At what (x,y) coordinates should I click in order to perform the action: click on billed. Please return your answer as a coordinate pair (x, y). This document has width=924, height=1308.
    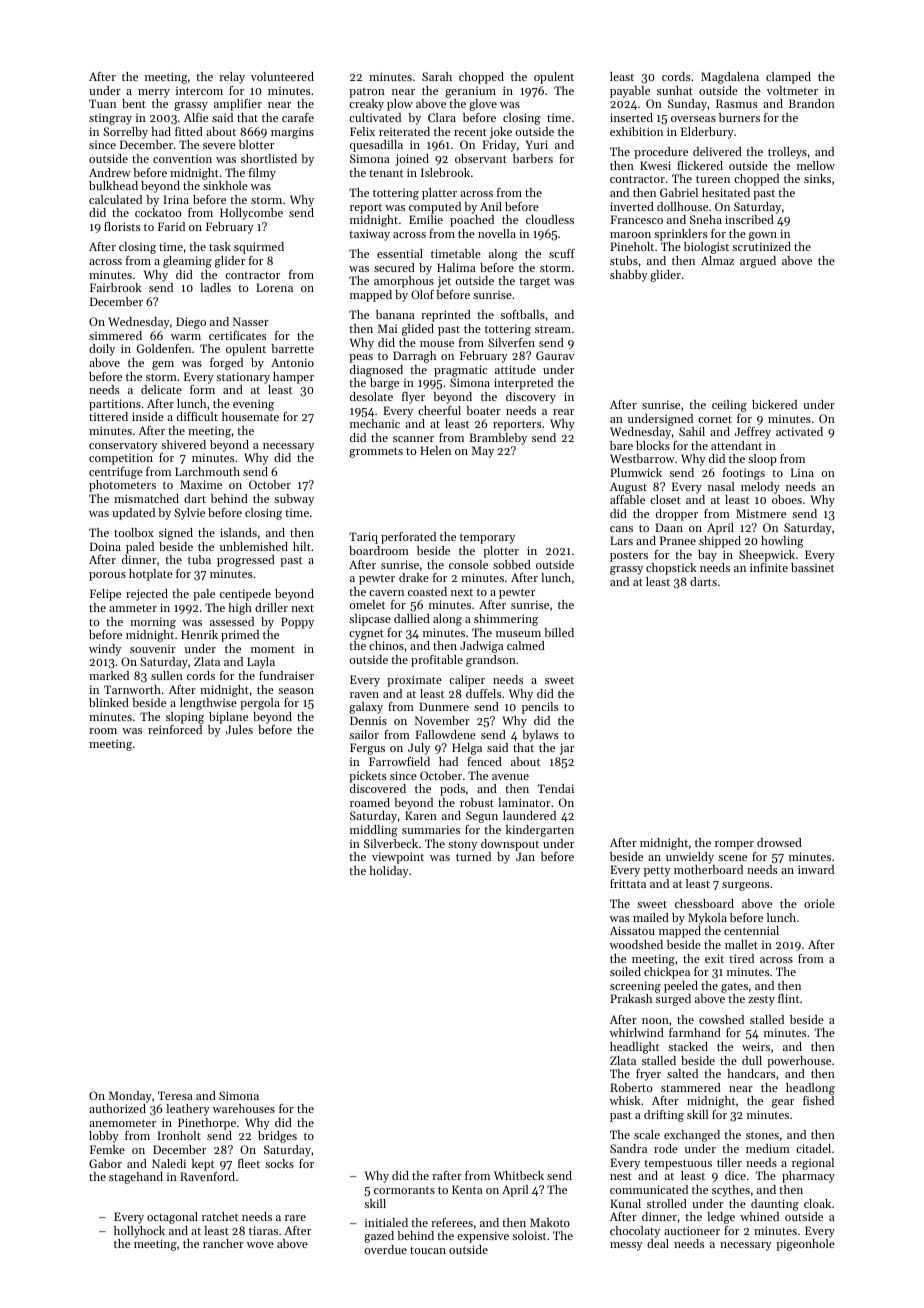
    Looking at the image, I should click on (559, 632).
